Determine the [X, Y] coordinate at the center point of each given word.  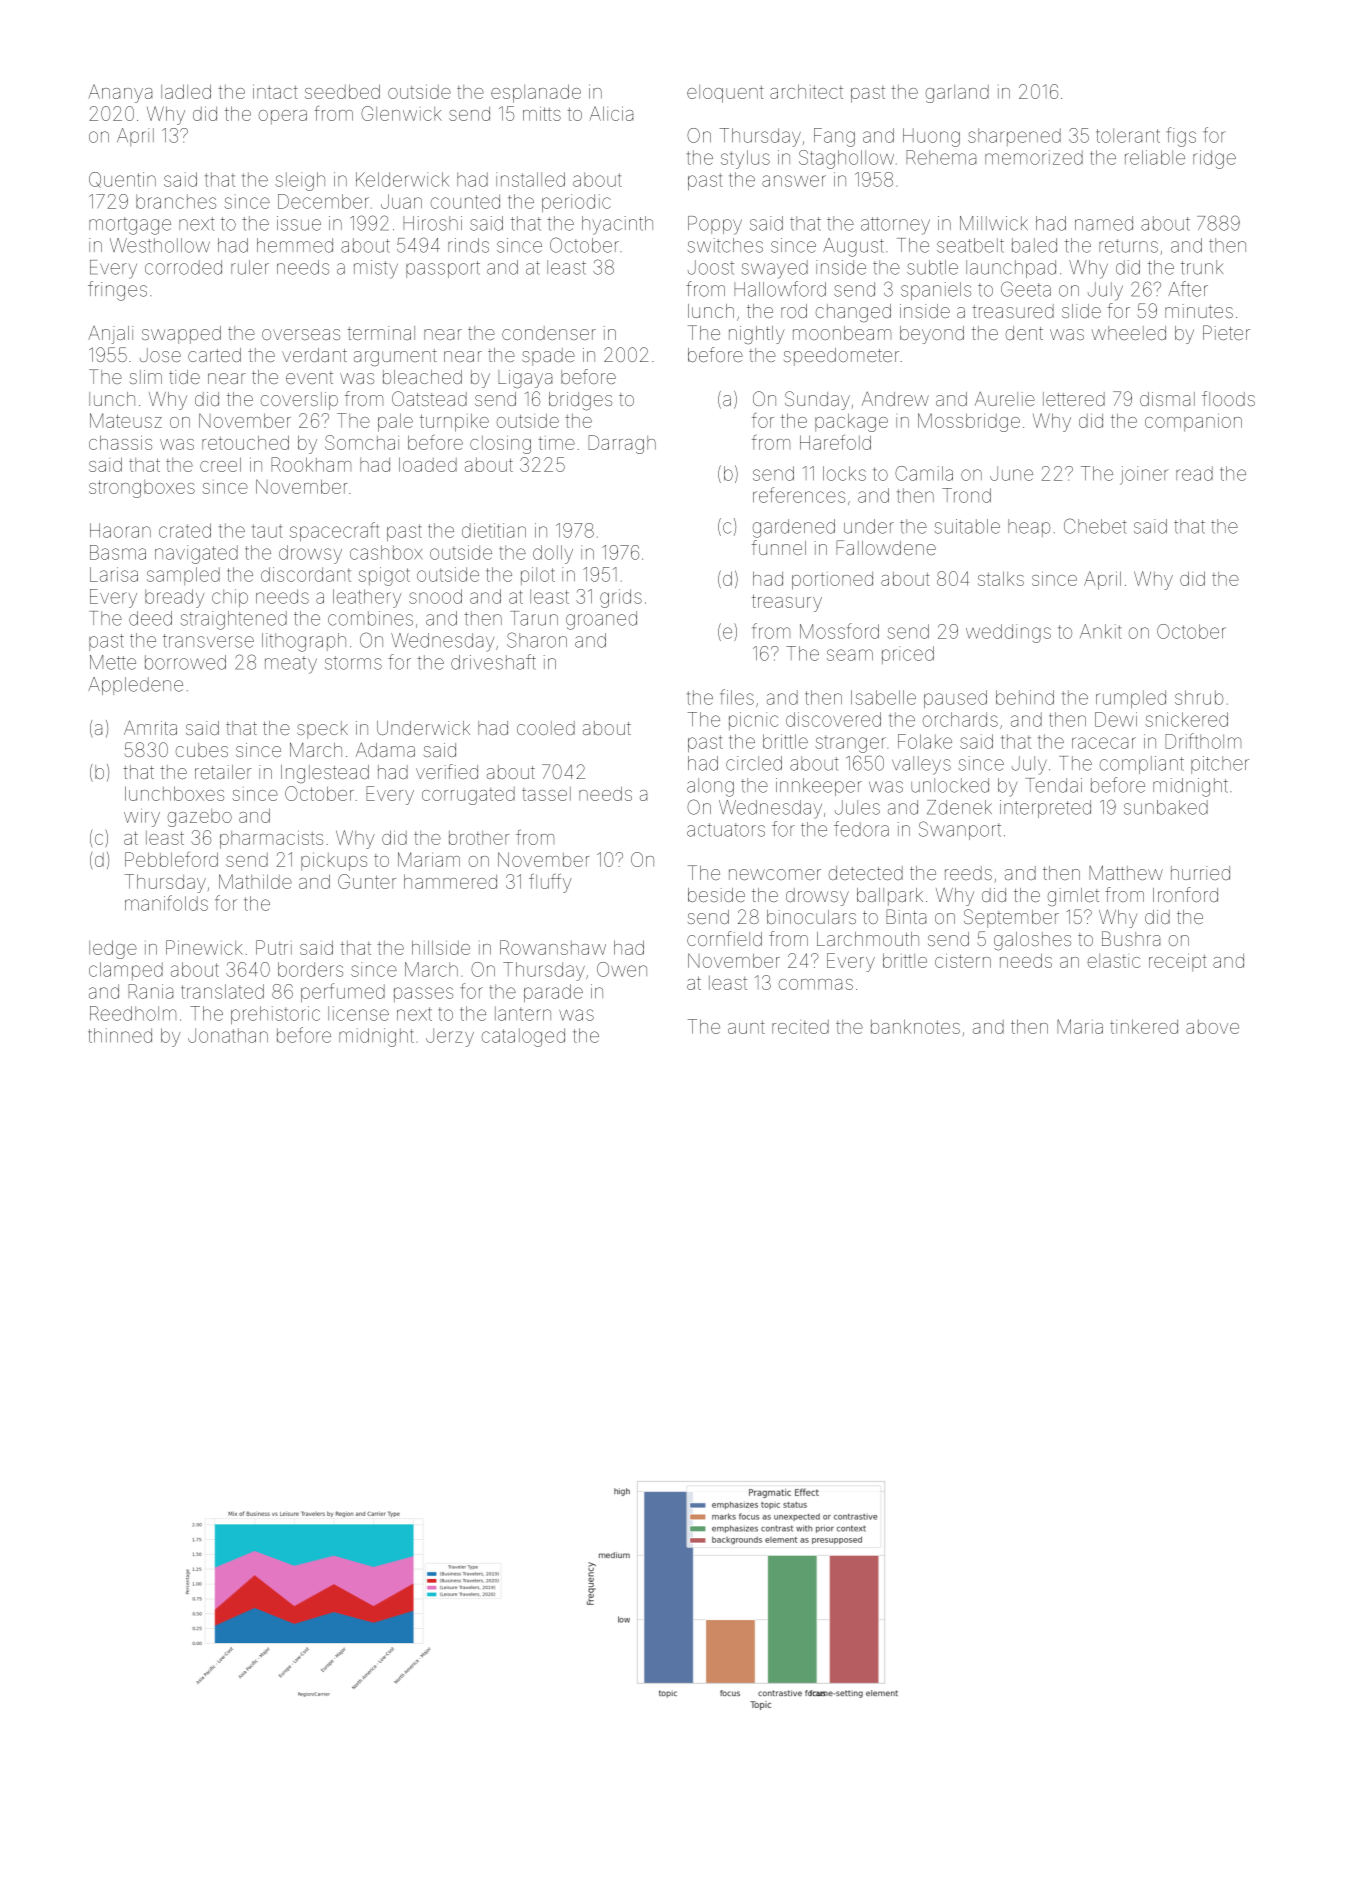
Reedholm [133, 1013]
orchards [960, 719]
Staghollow [846, 159]
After [1188, 289]
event [309, 377]
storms [353, 663]
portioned [832, 581]
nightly [757, 335]
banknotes [915, 1026]
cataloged [523, 1037]
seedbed [342, 91]
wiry [142, 817]
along [710, 787]
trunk [1202, 267]
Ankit [1101, 631]
